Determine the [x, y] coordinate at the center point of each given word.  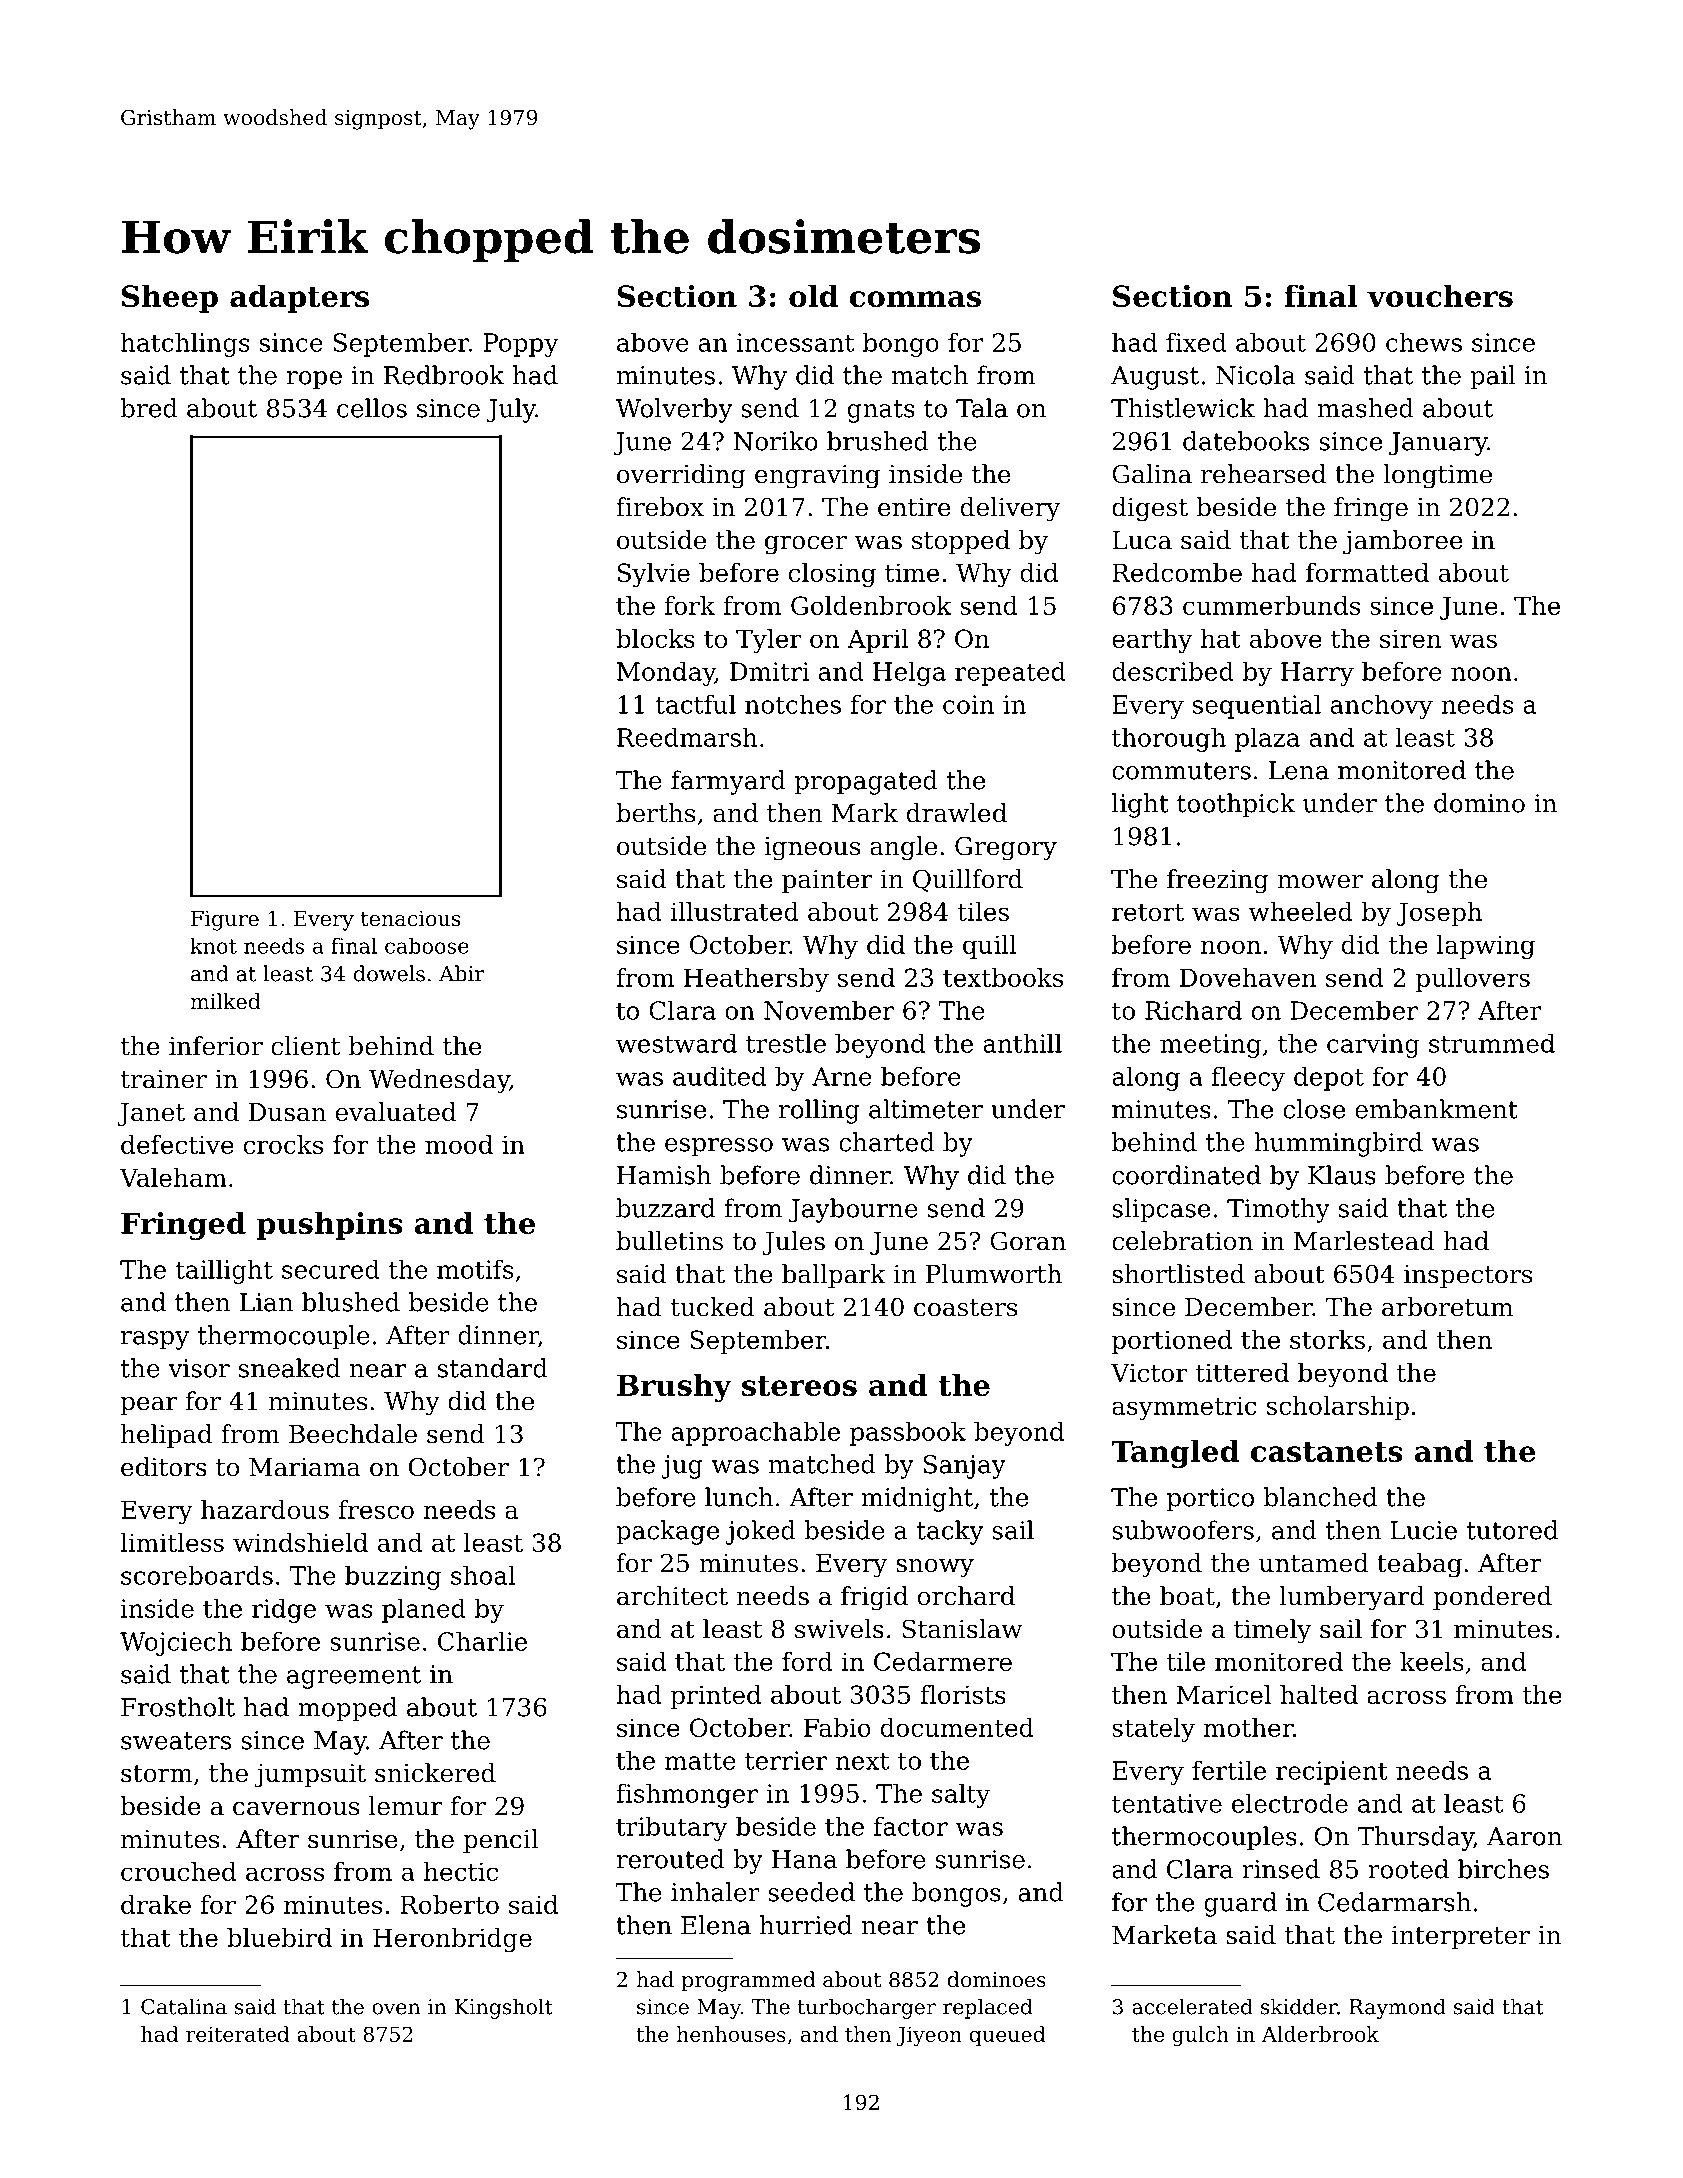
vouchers [1440, 296]
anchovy [1382, 706]
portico [1210, 1500]
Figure [225, 921]
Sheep [170, 298]
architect [672, 1596]
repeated [1010, 673]
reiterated [237, 2034]
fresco [376, 1509]
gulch [1200, 2036]
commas [915, 299]
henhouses [731, 2034]
